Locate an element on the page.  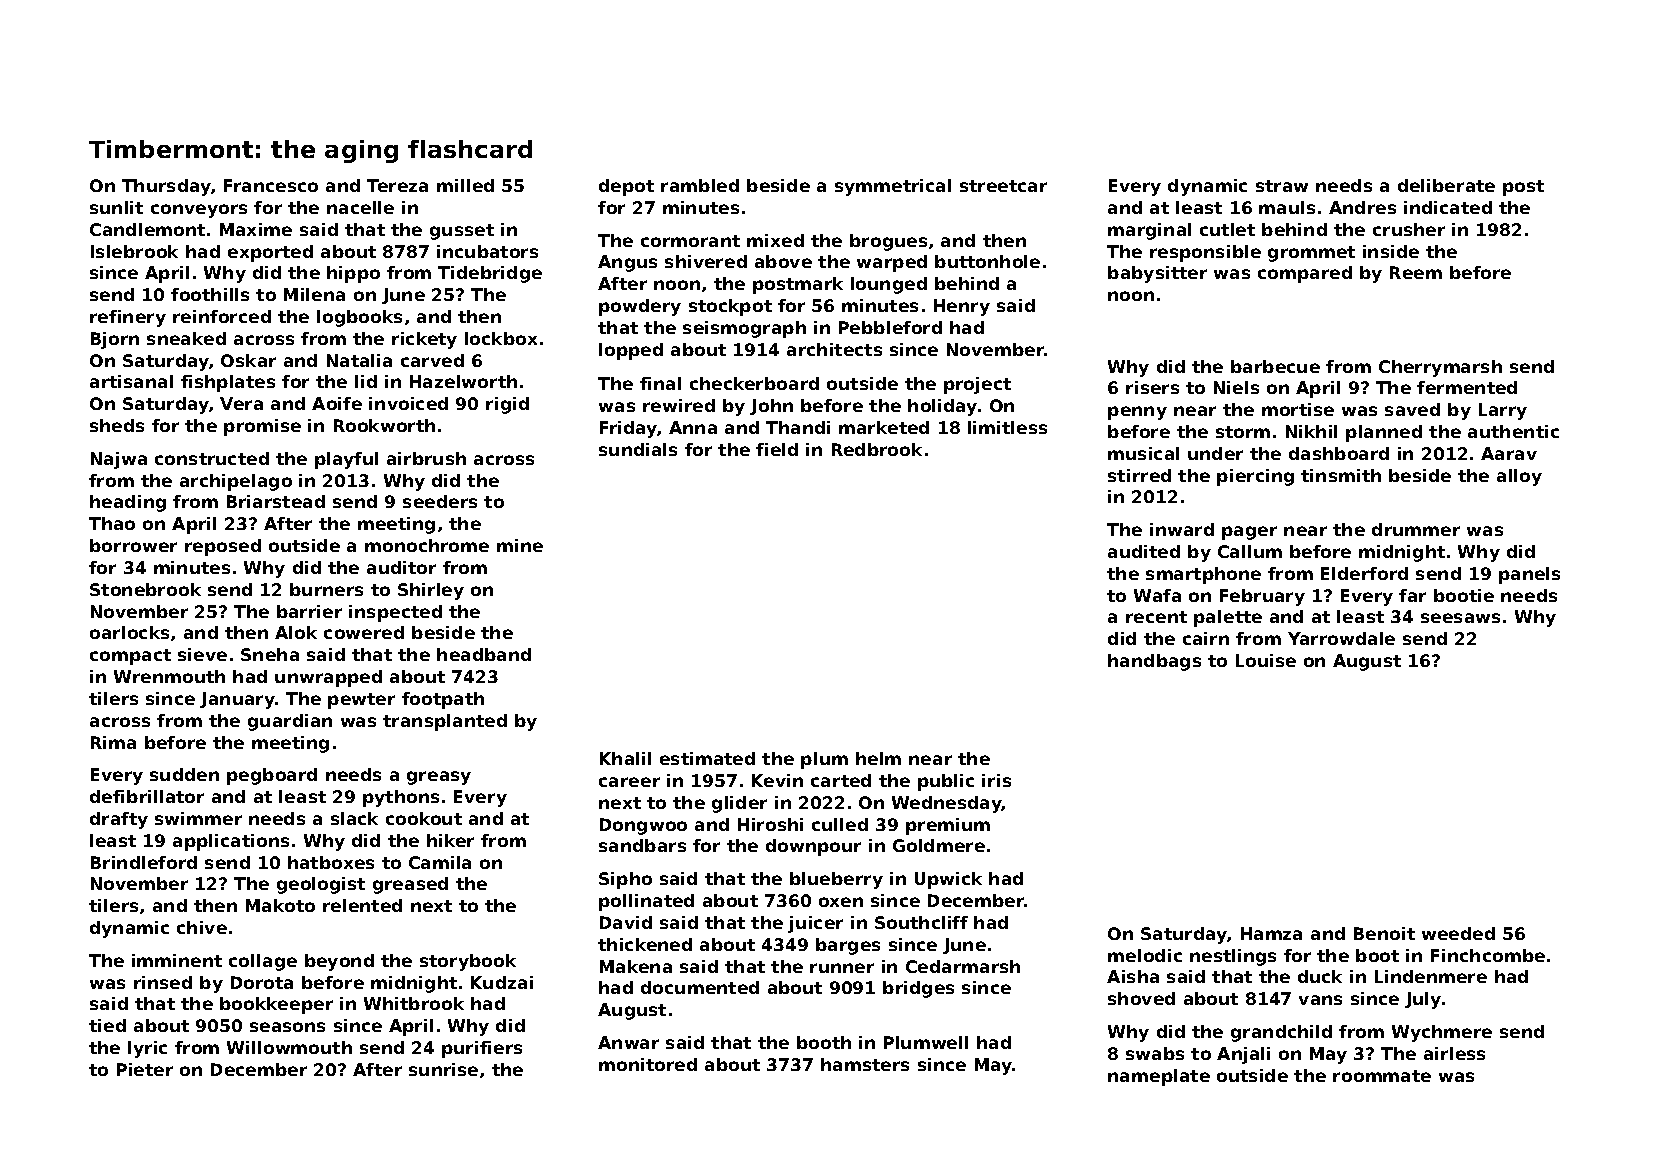
Henry is located at coordinates (962, 307).
